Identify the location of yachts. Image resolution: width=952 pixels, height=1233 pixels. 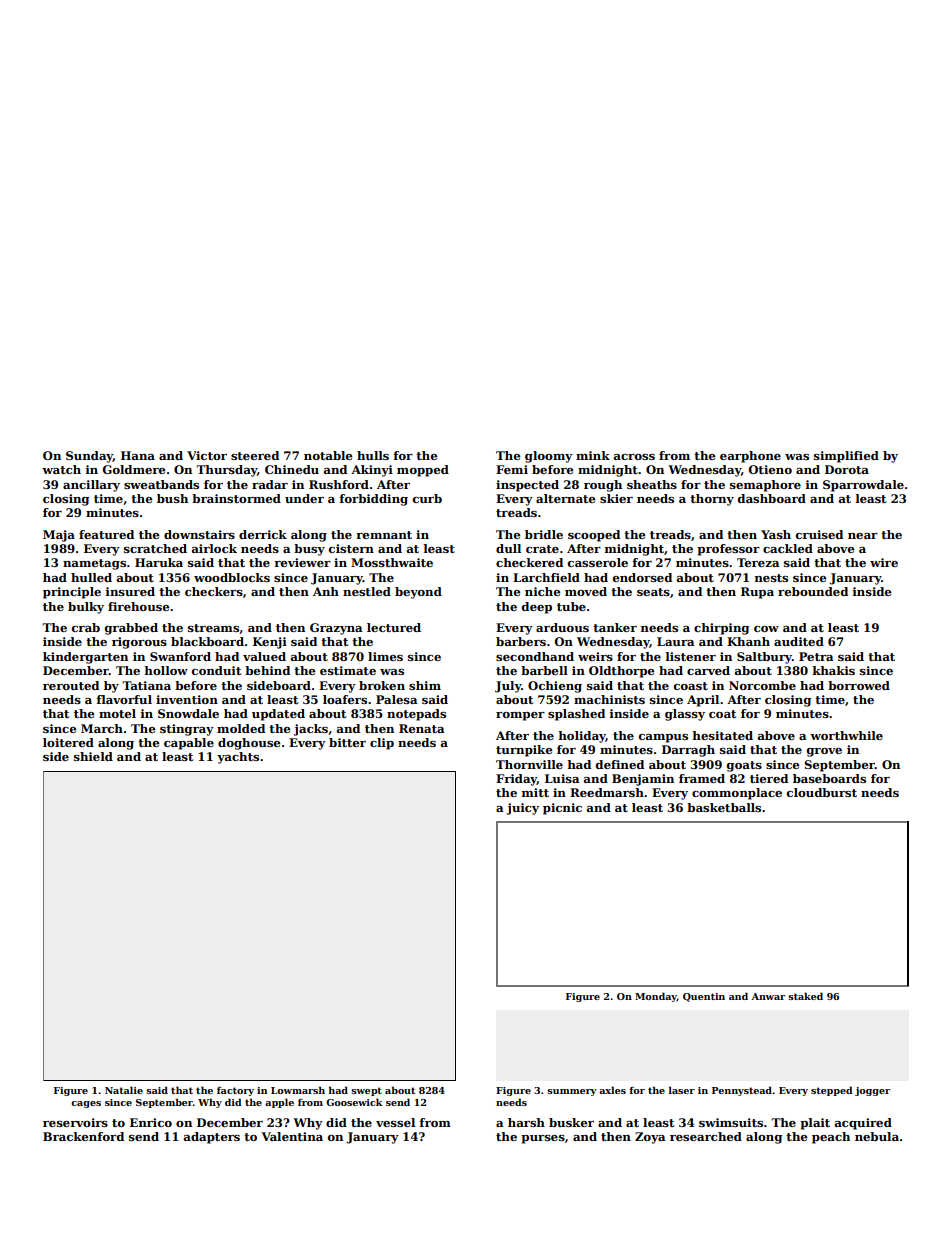
(238, 758).
